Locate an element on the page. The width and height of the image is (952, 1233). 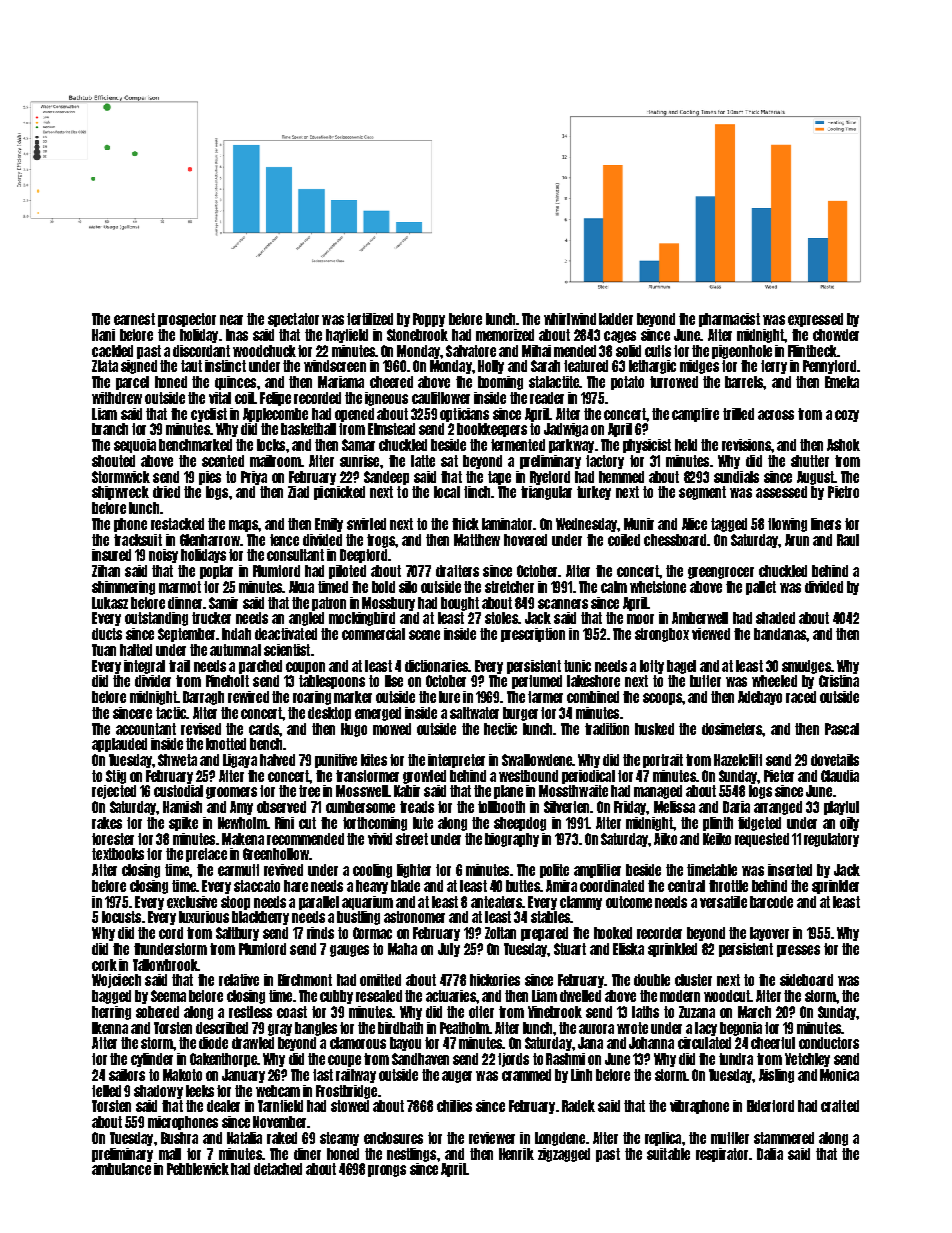
Pietro is located at coordinates (843, 492).
